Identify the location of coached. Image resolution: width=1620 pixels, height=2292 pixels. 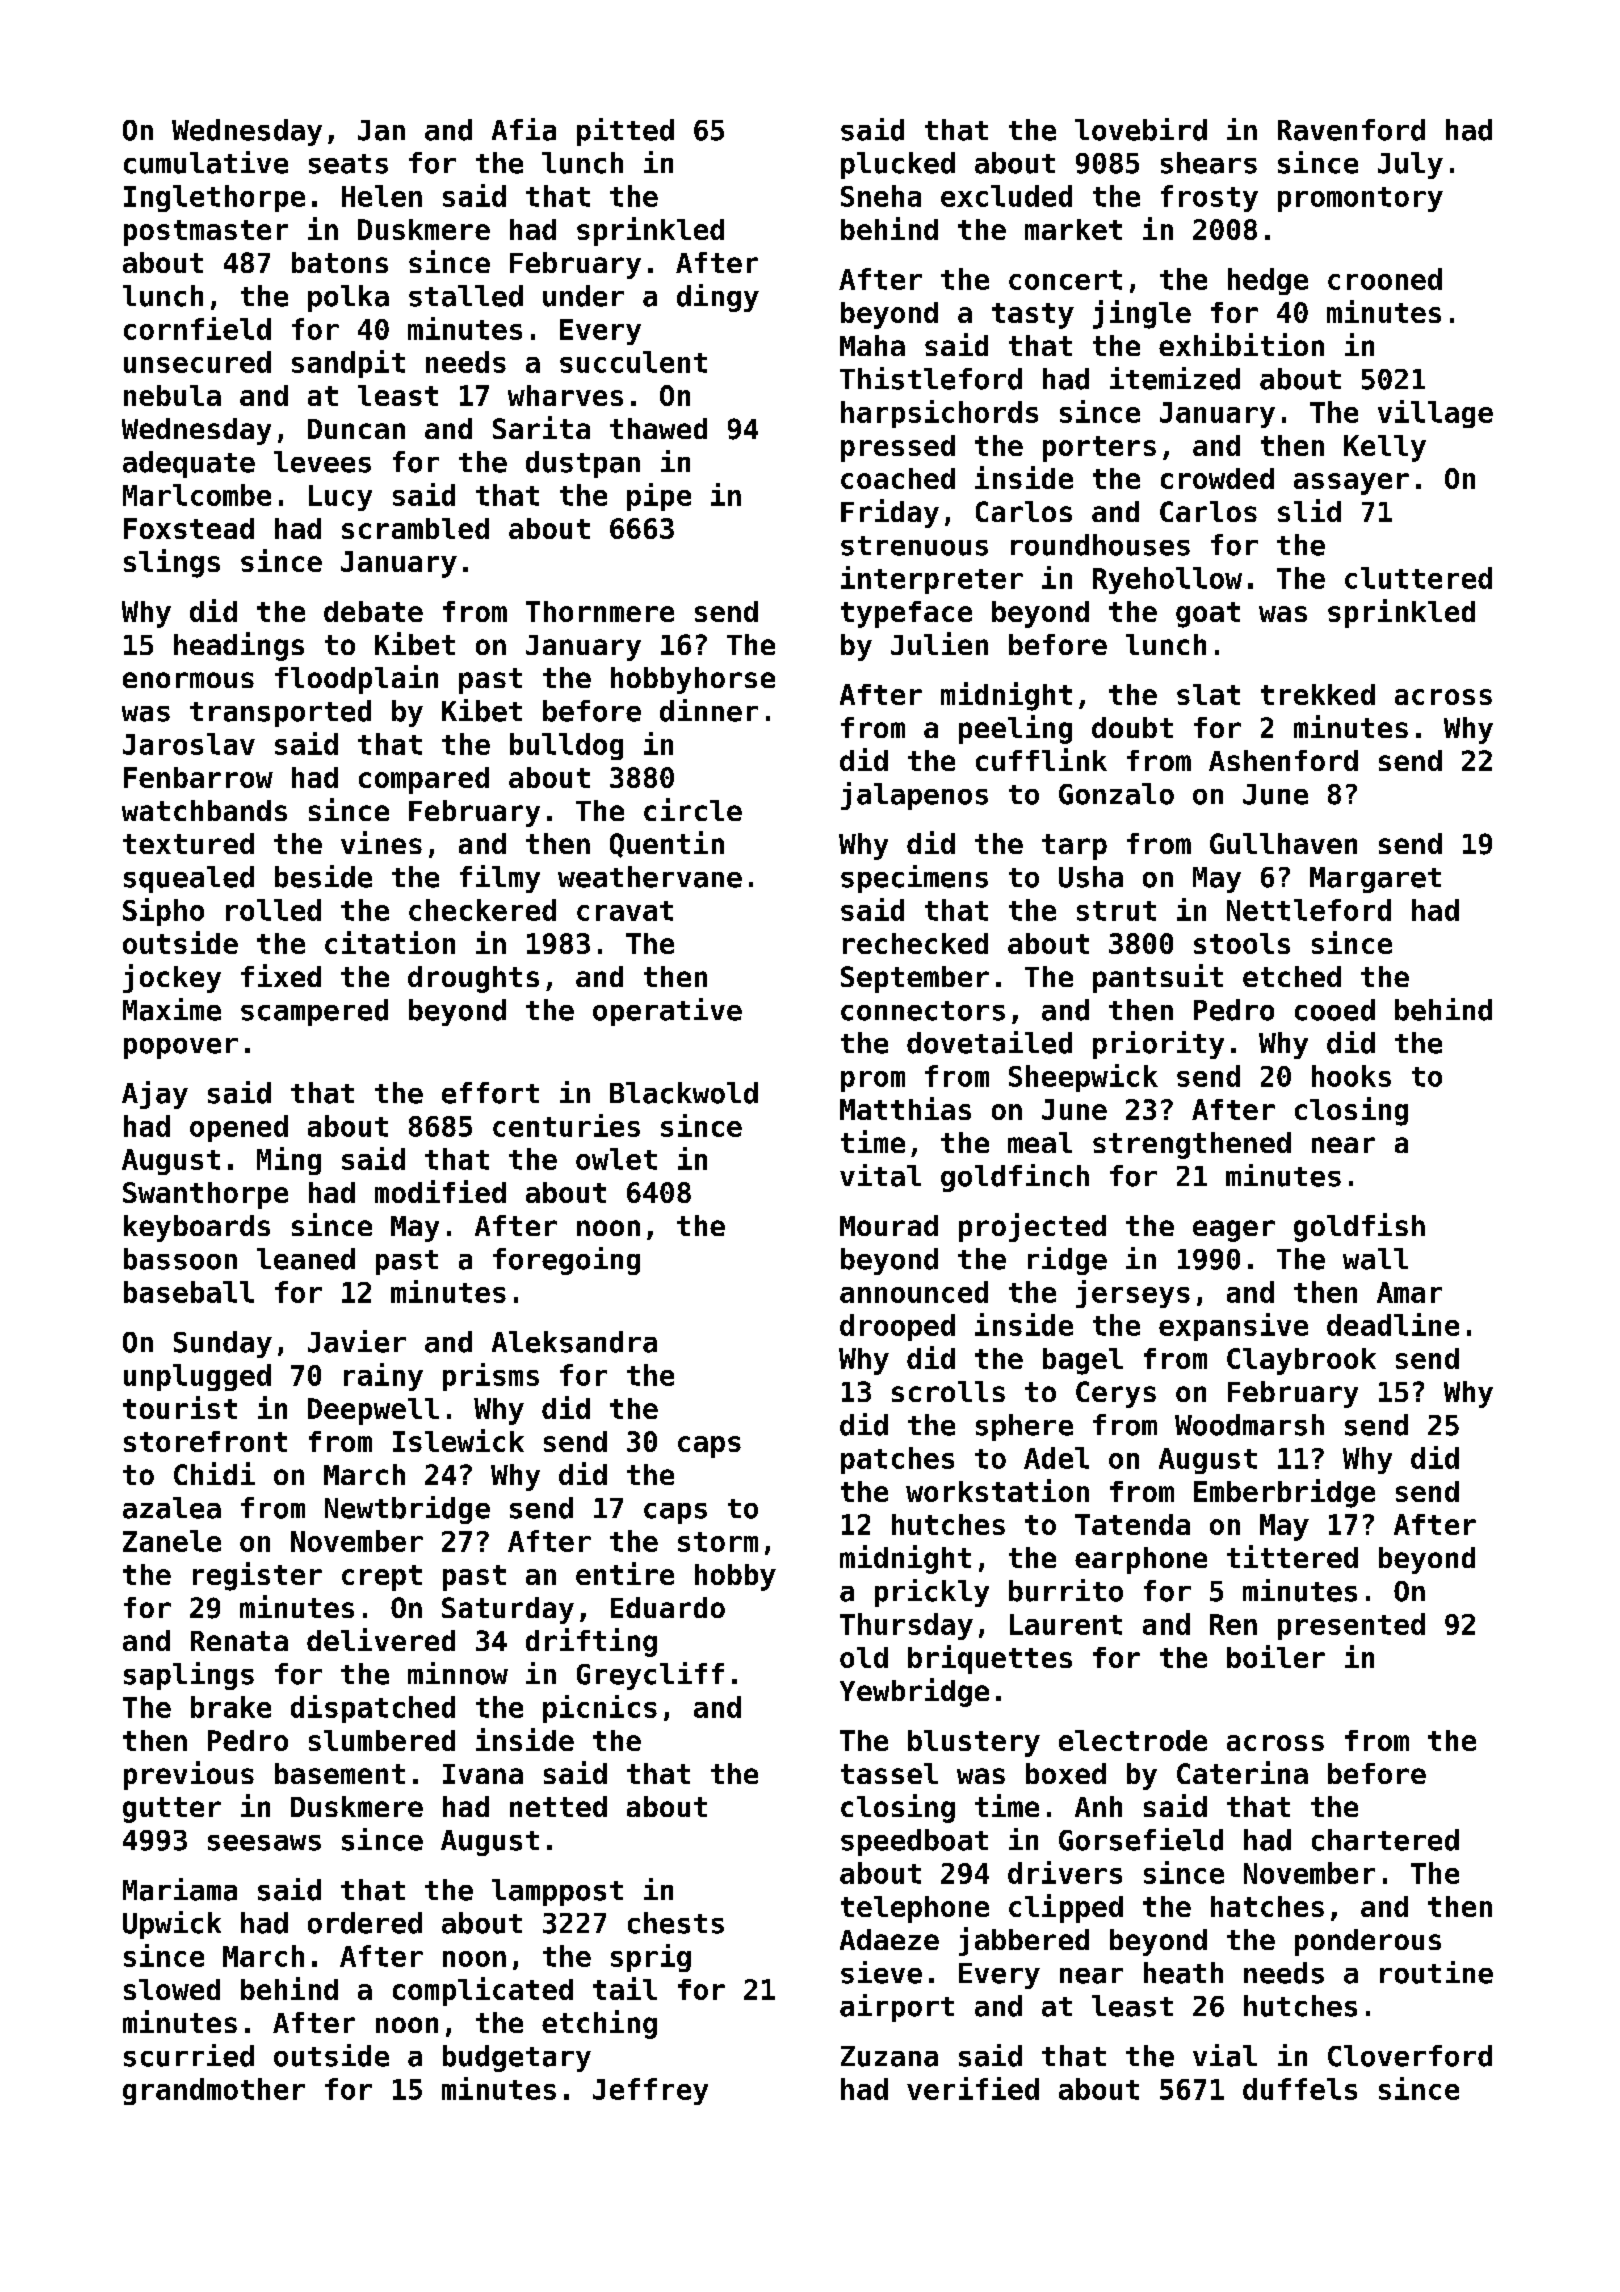
(898, 478).
